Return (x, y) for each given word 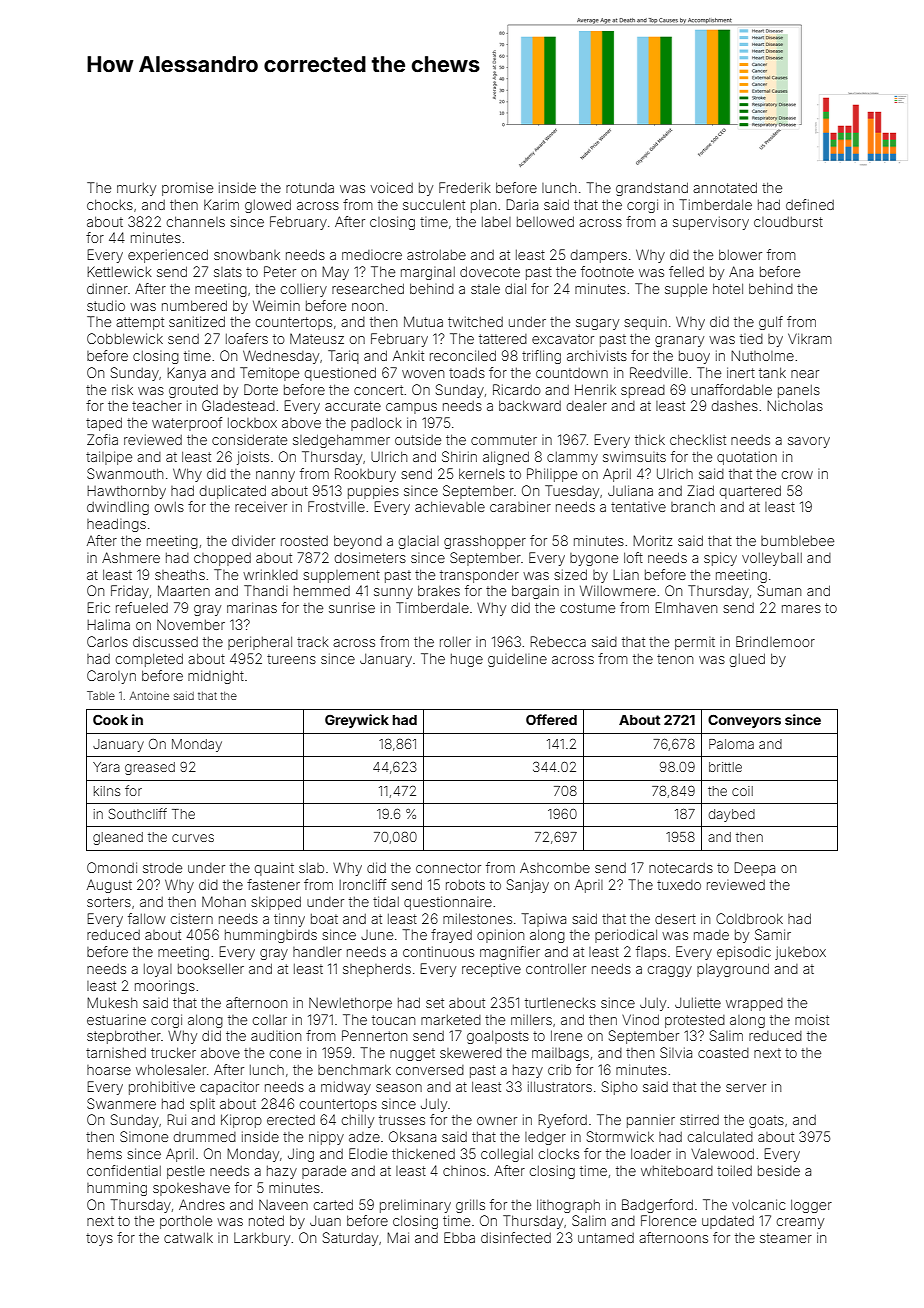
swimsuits (634, 456)
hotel (728, 288)
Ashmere (131, 557)
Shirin (459, 456)
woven (423, 374)
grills (470, 1206)
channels (196, 221)
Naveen (283, 1204)
